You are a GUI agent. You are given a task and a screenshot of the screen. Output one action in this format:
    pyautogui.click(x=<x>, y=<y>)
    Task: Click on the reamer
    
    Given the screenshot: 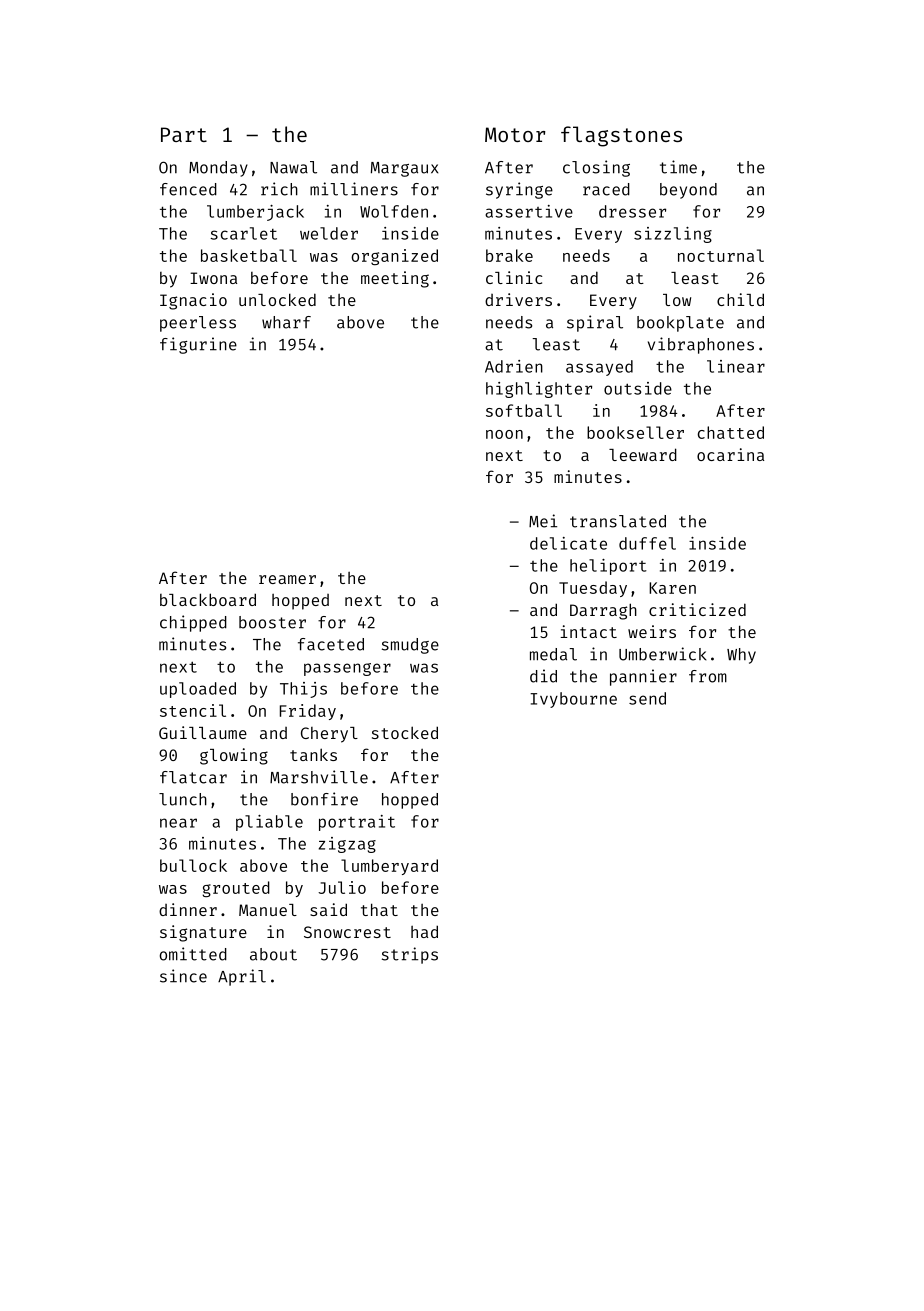 What is the action you would take?
    pyautogui.click(x=287, y=579)
